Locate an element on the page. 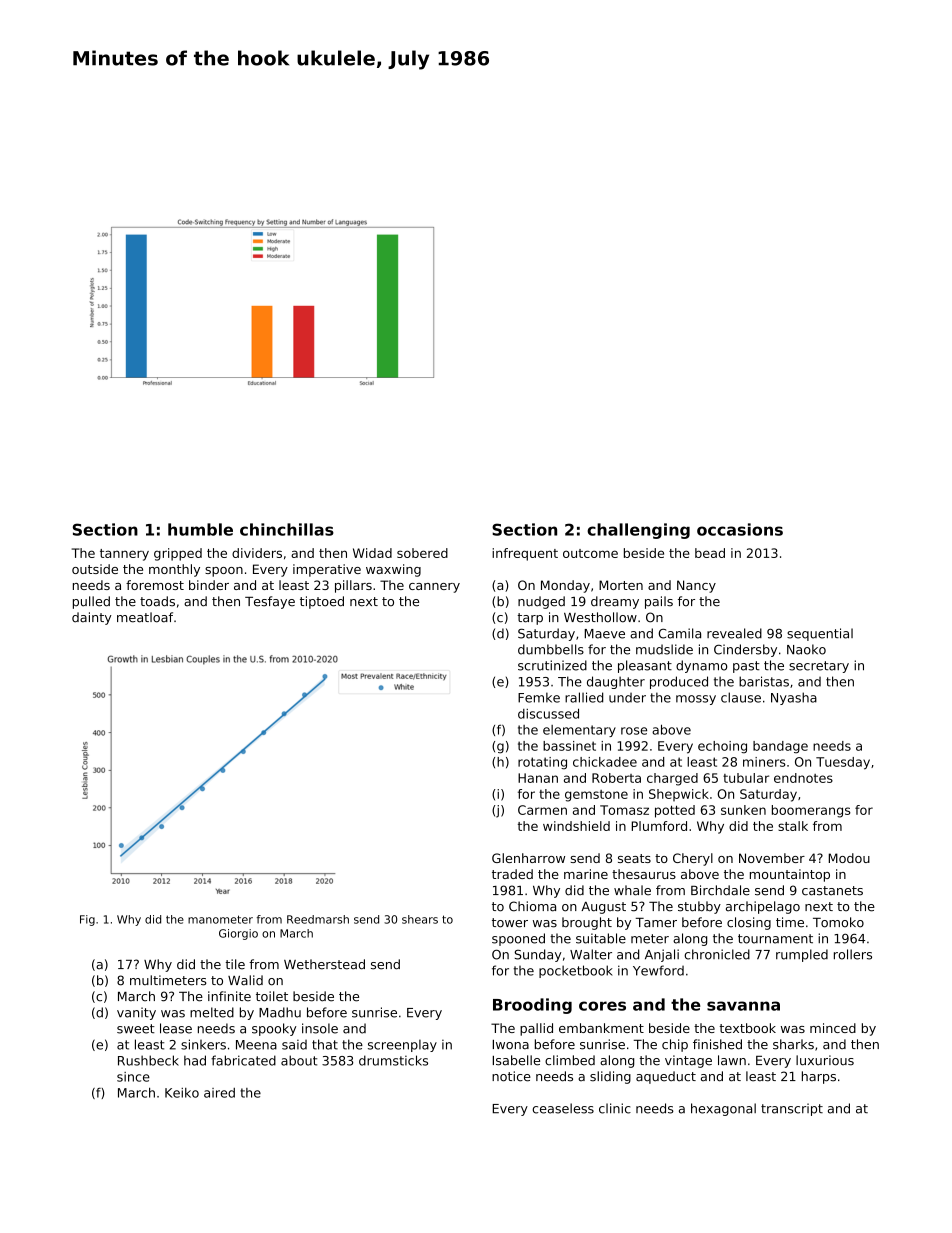 The image size is (952, 1233). traded is located at coordinates (512, 874).
